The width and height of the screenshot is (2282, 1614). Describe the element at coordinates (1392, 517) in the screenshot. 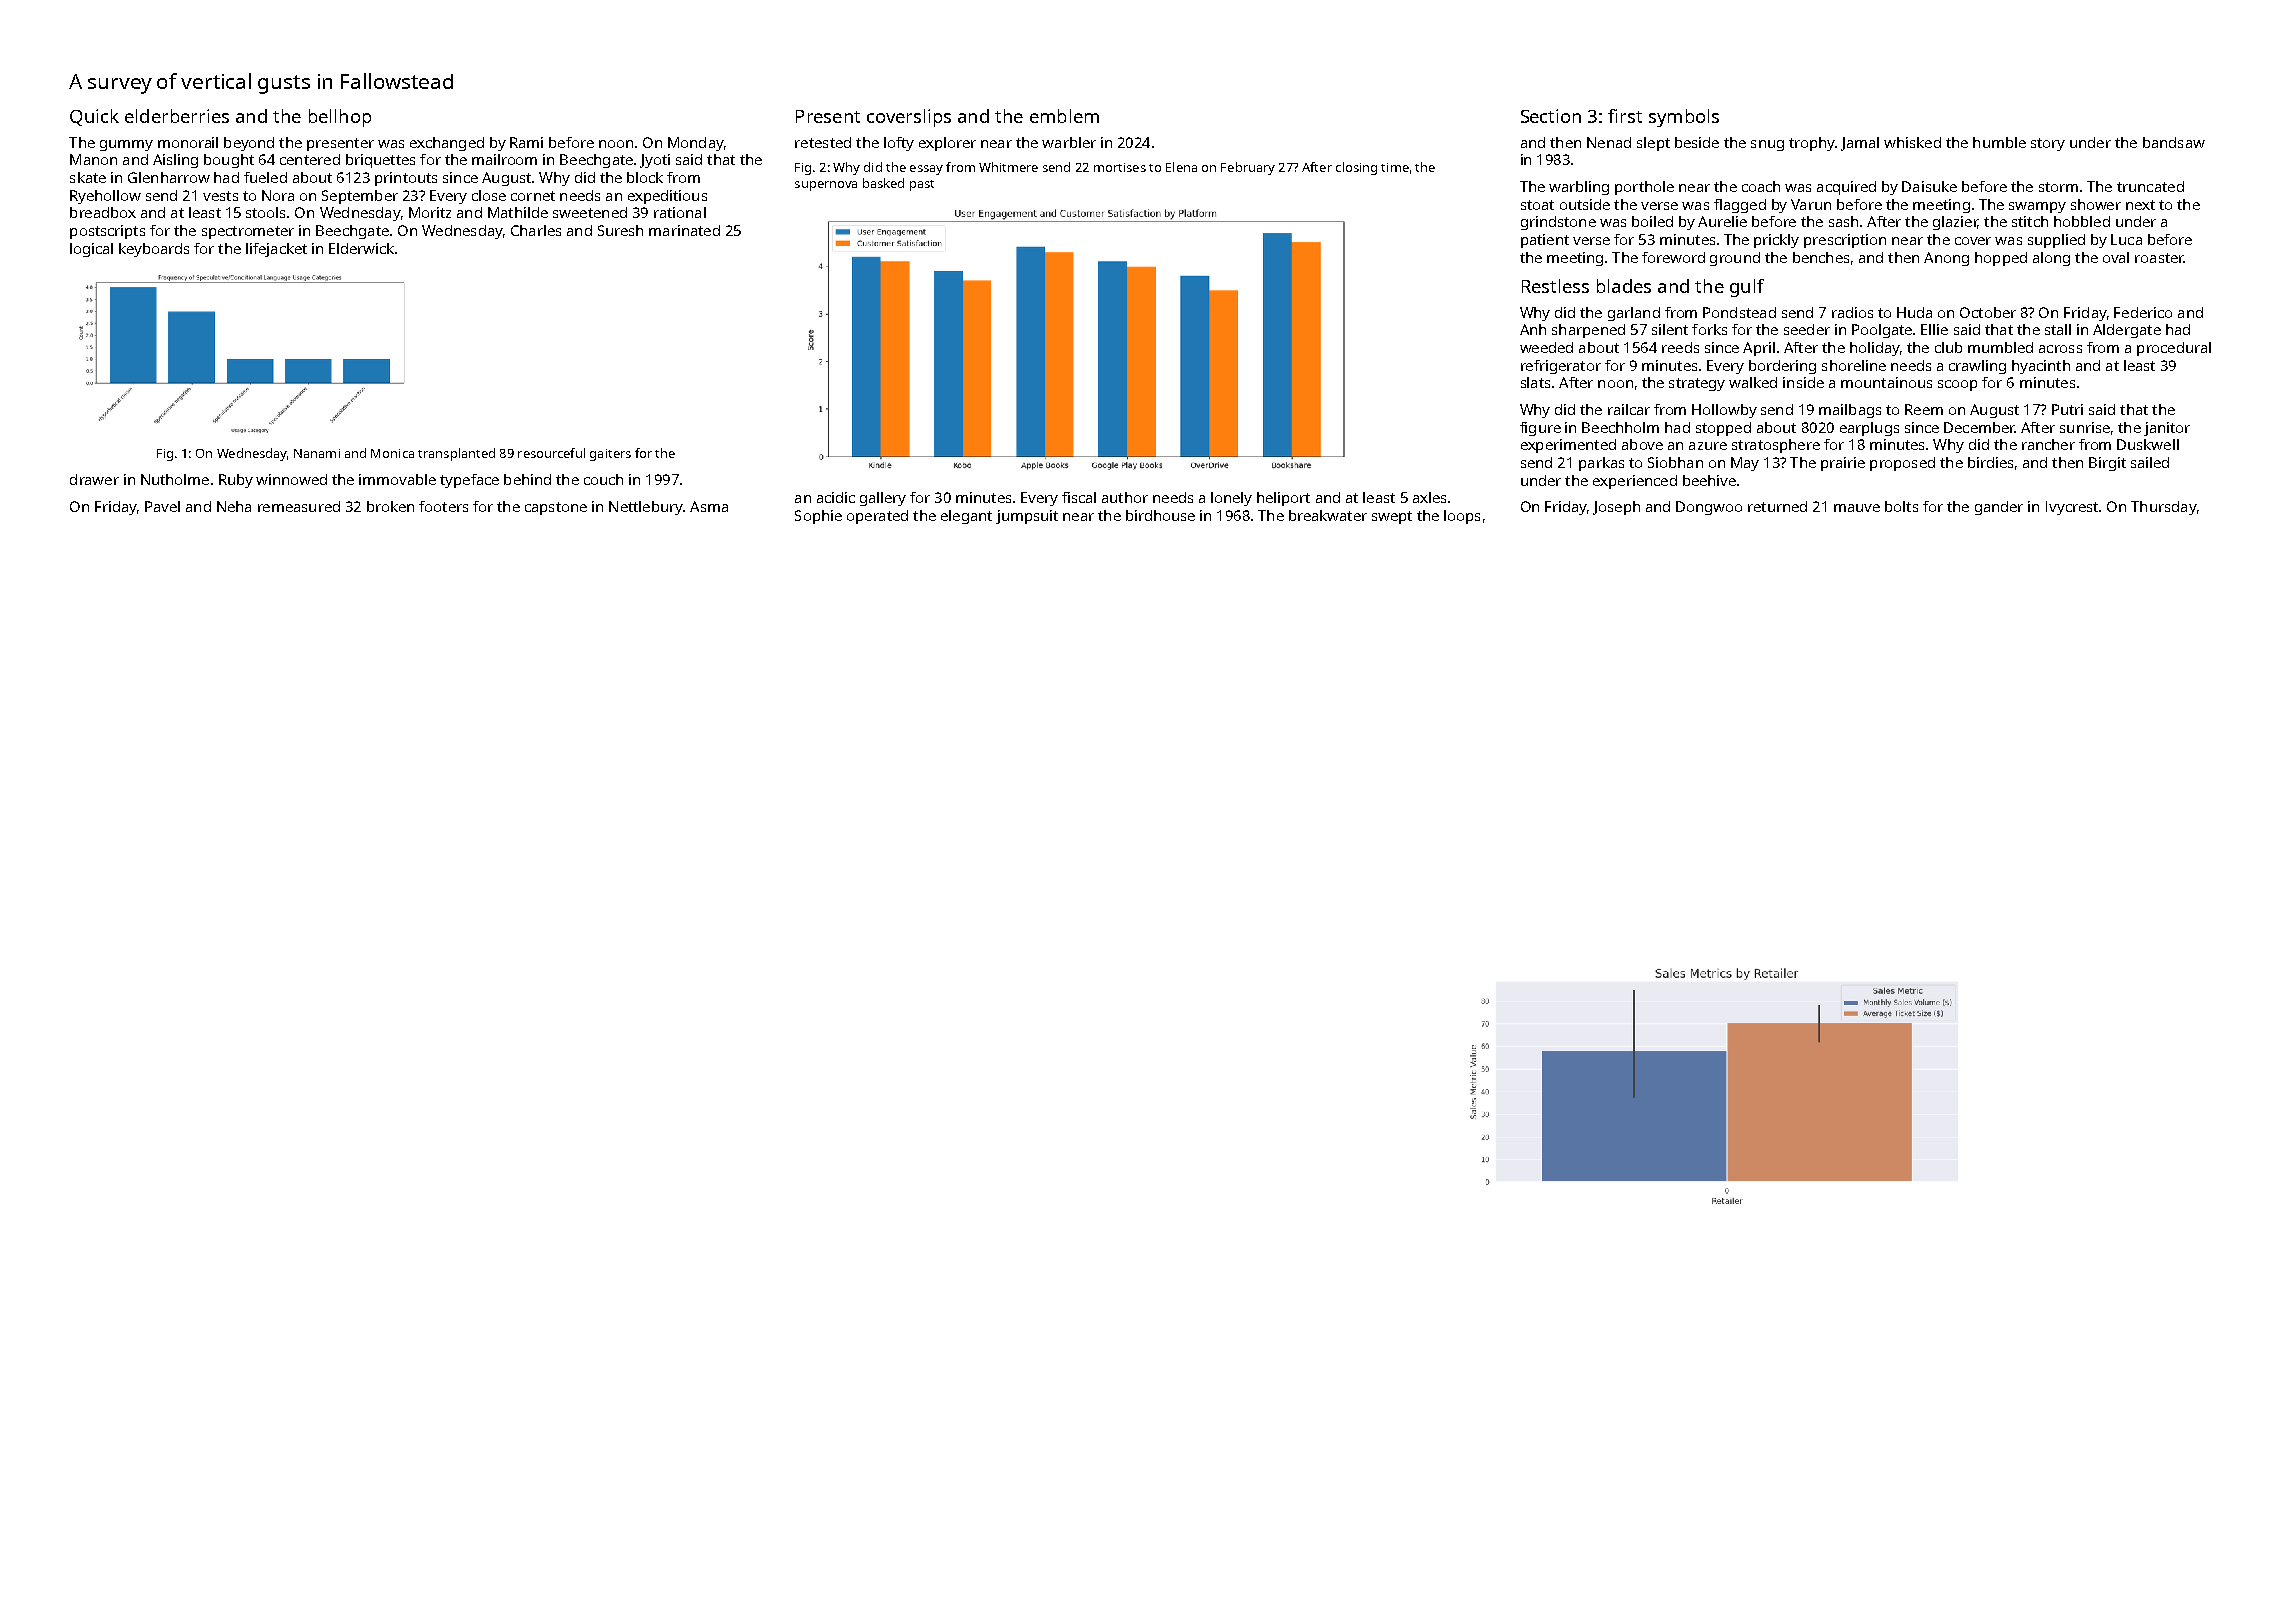

I see `swept` at that location.
